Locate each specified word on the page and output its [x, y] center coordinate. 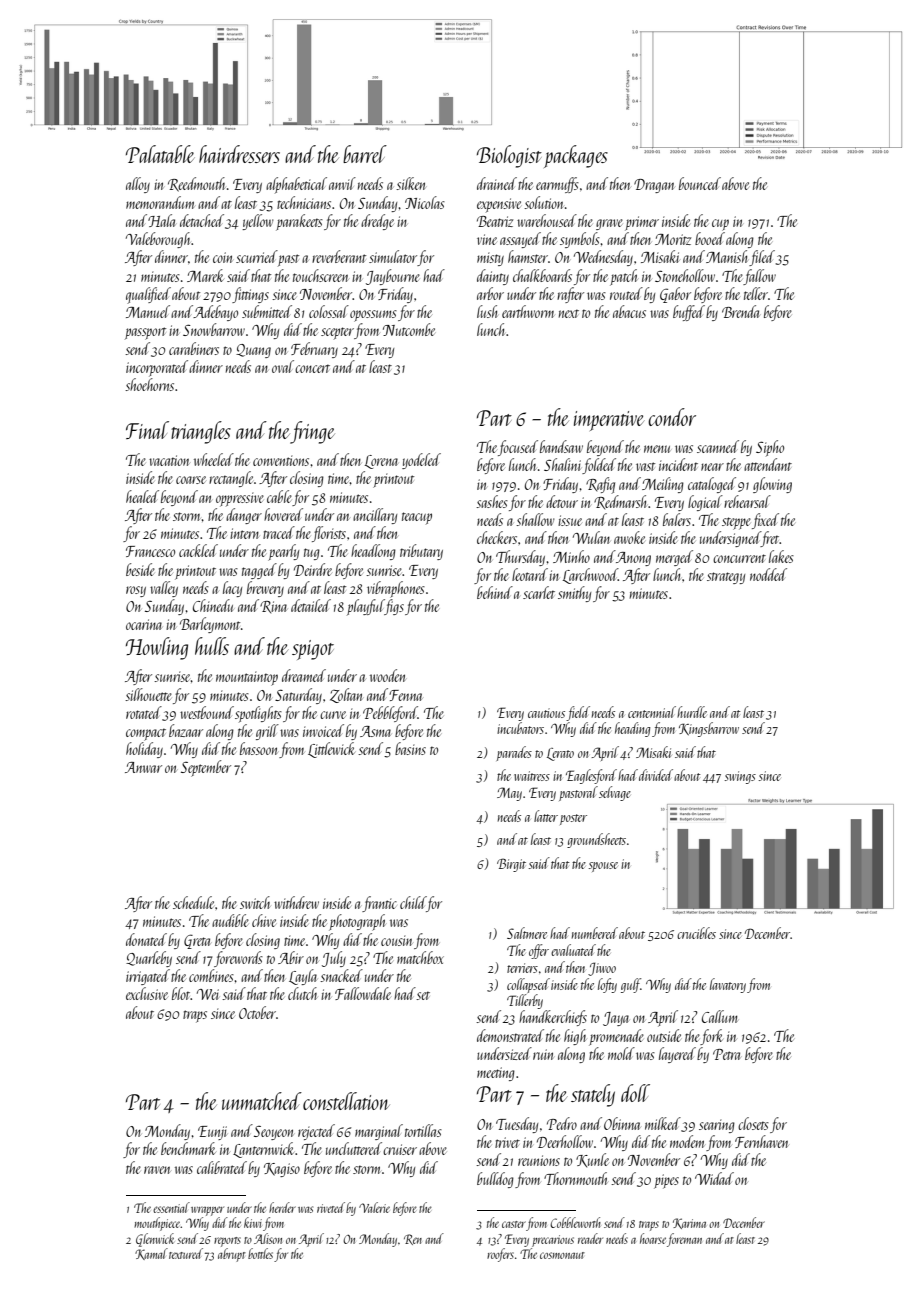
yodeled [421, 461]
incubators [520, 728]
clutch [302, 993]
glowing [772, 485]
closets [753, 1123]
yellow [257, 222]
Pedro [562, 1123]
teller [756, 293]
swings [740, 777]
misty [490, 259]
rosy [136, 591]
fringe [312, 432]
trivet [507, 1142]
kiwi [253, 1222]
